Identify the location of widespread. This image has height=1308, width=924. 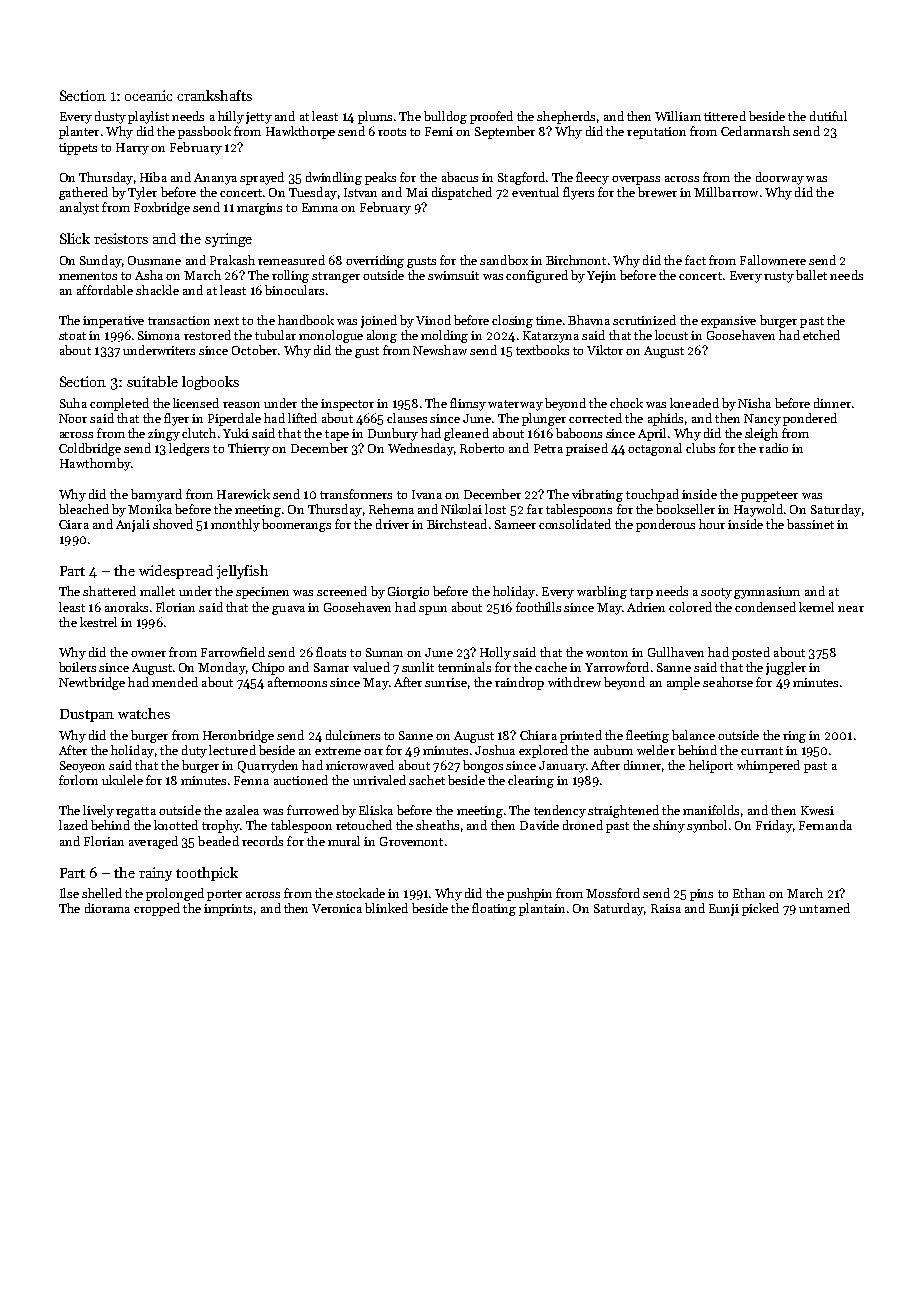
(176, 572).
